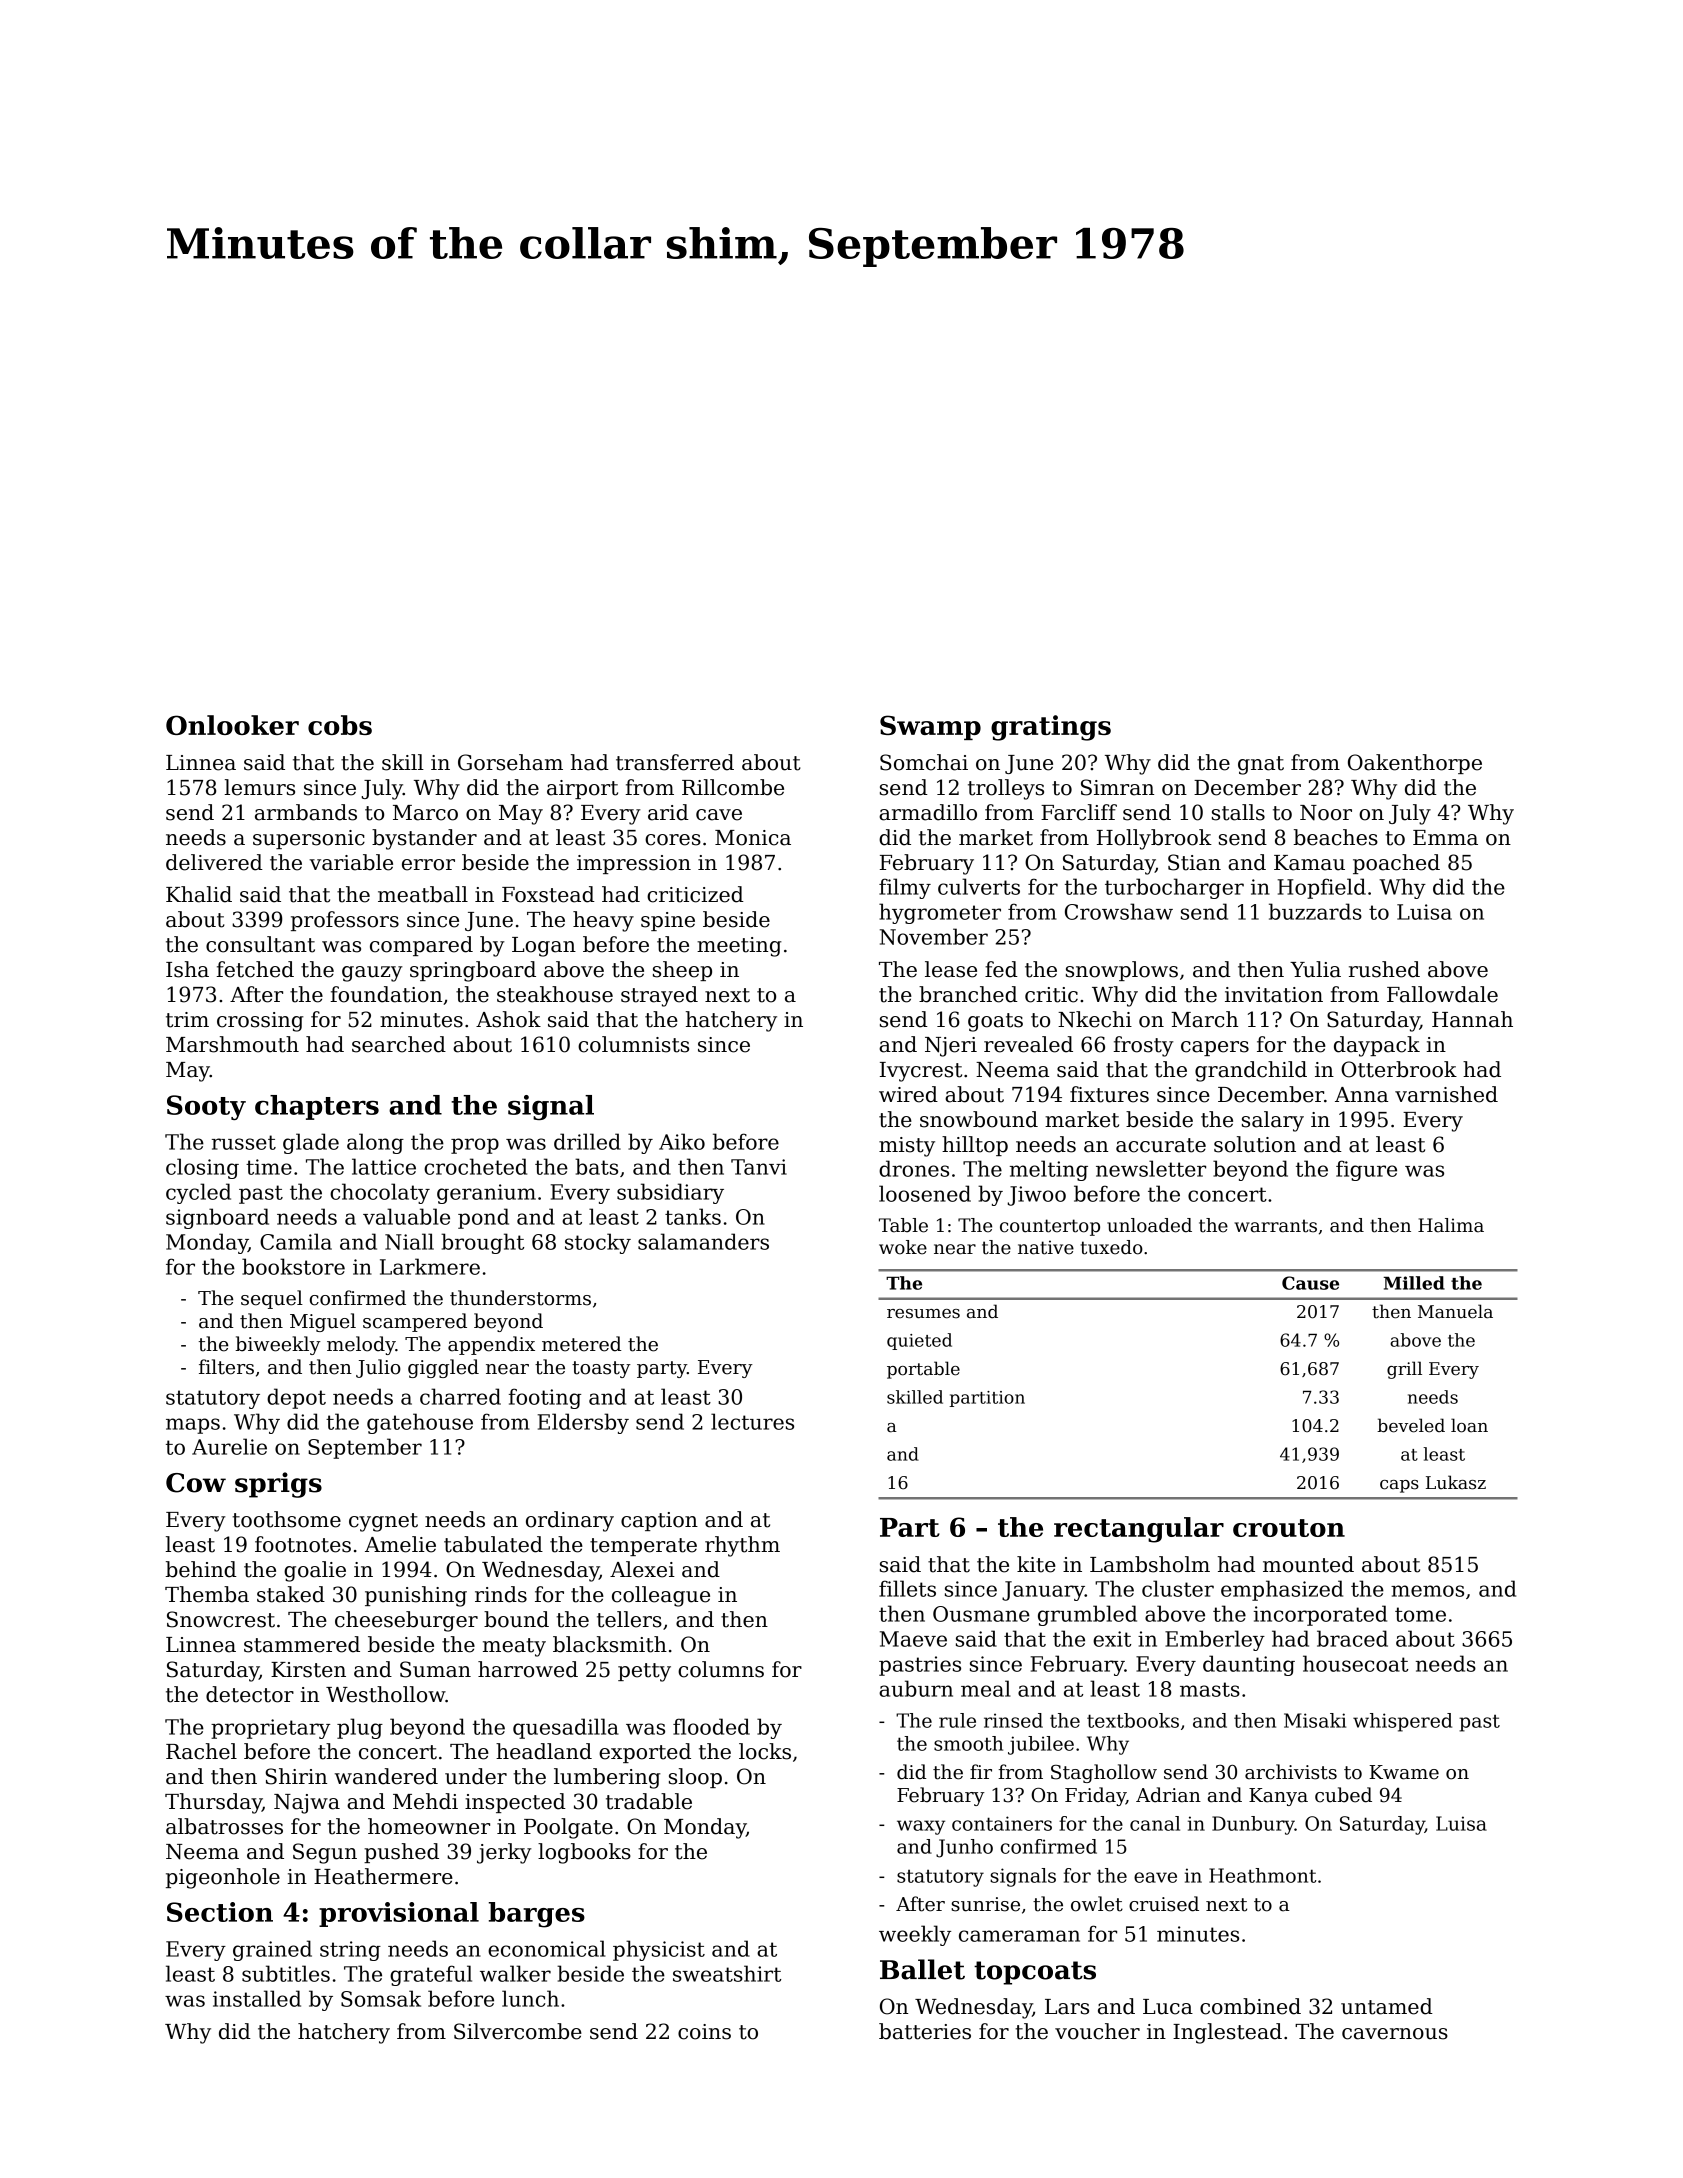 This screenshot has width=1683, height=2178. I want to click on cygnet, so click(383, 1522).
